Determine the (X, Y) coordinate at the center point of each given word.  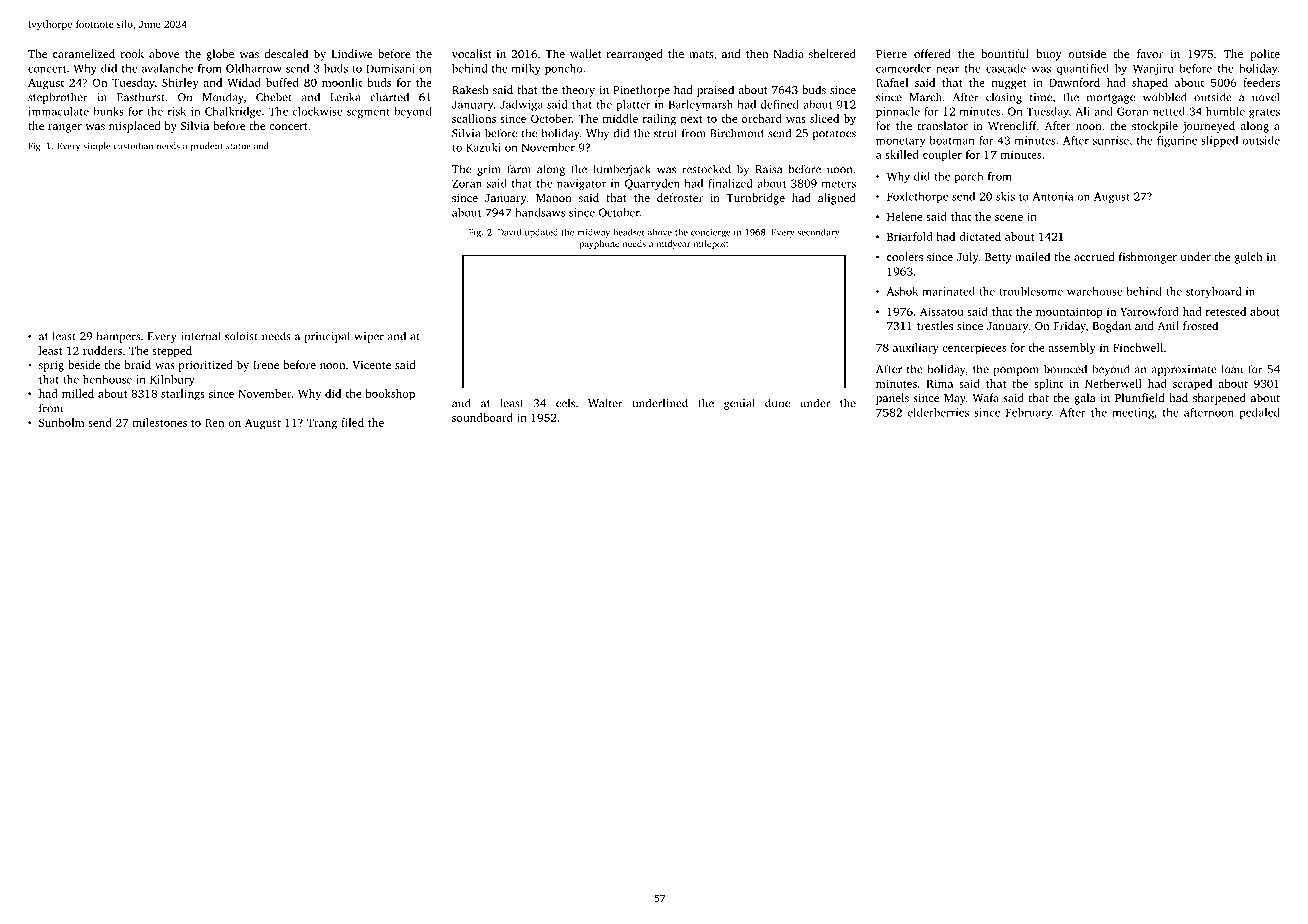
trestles (935, 325)
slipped (1219, 141)
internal (201, 336)
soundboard (482, 417)
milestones (160, 422)
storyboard (1214, 292)
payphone (599, 244)
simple (96, 147)
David (509, 232)
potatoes (834, 135)
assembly (1072, 349)
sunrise (1111, 140)
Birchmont (737, 133)
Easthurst (141, 97)
